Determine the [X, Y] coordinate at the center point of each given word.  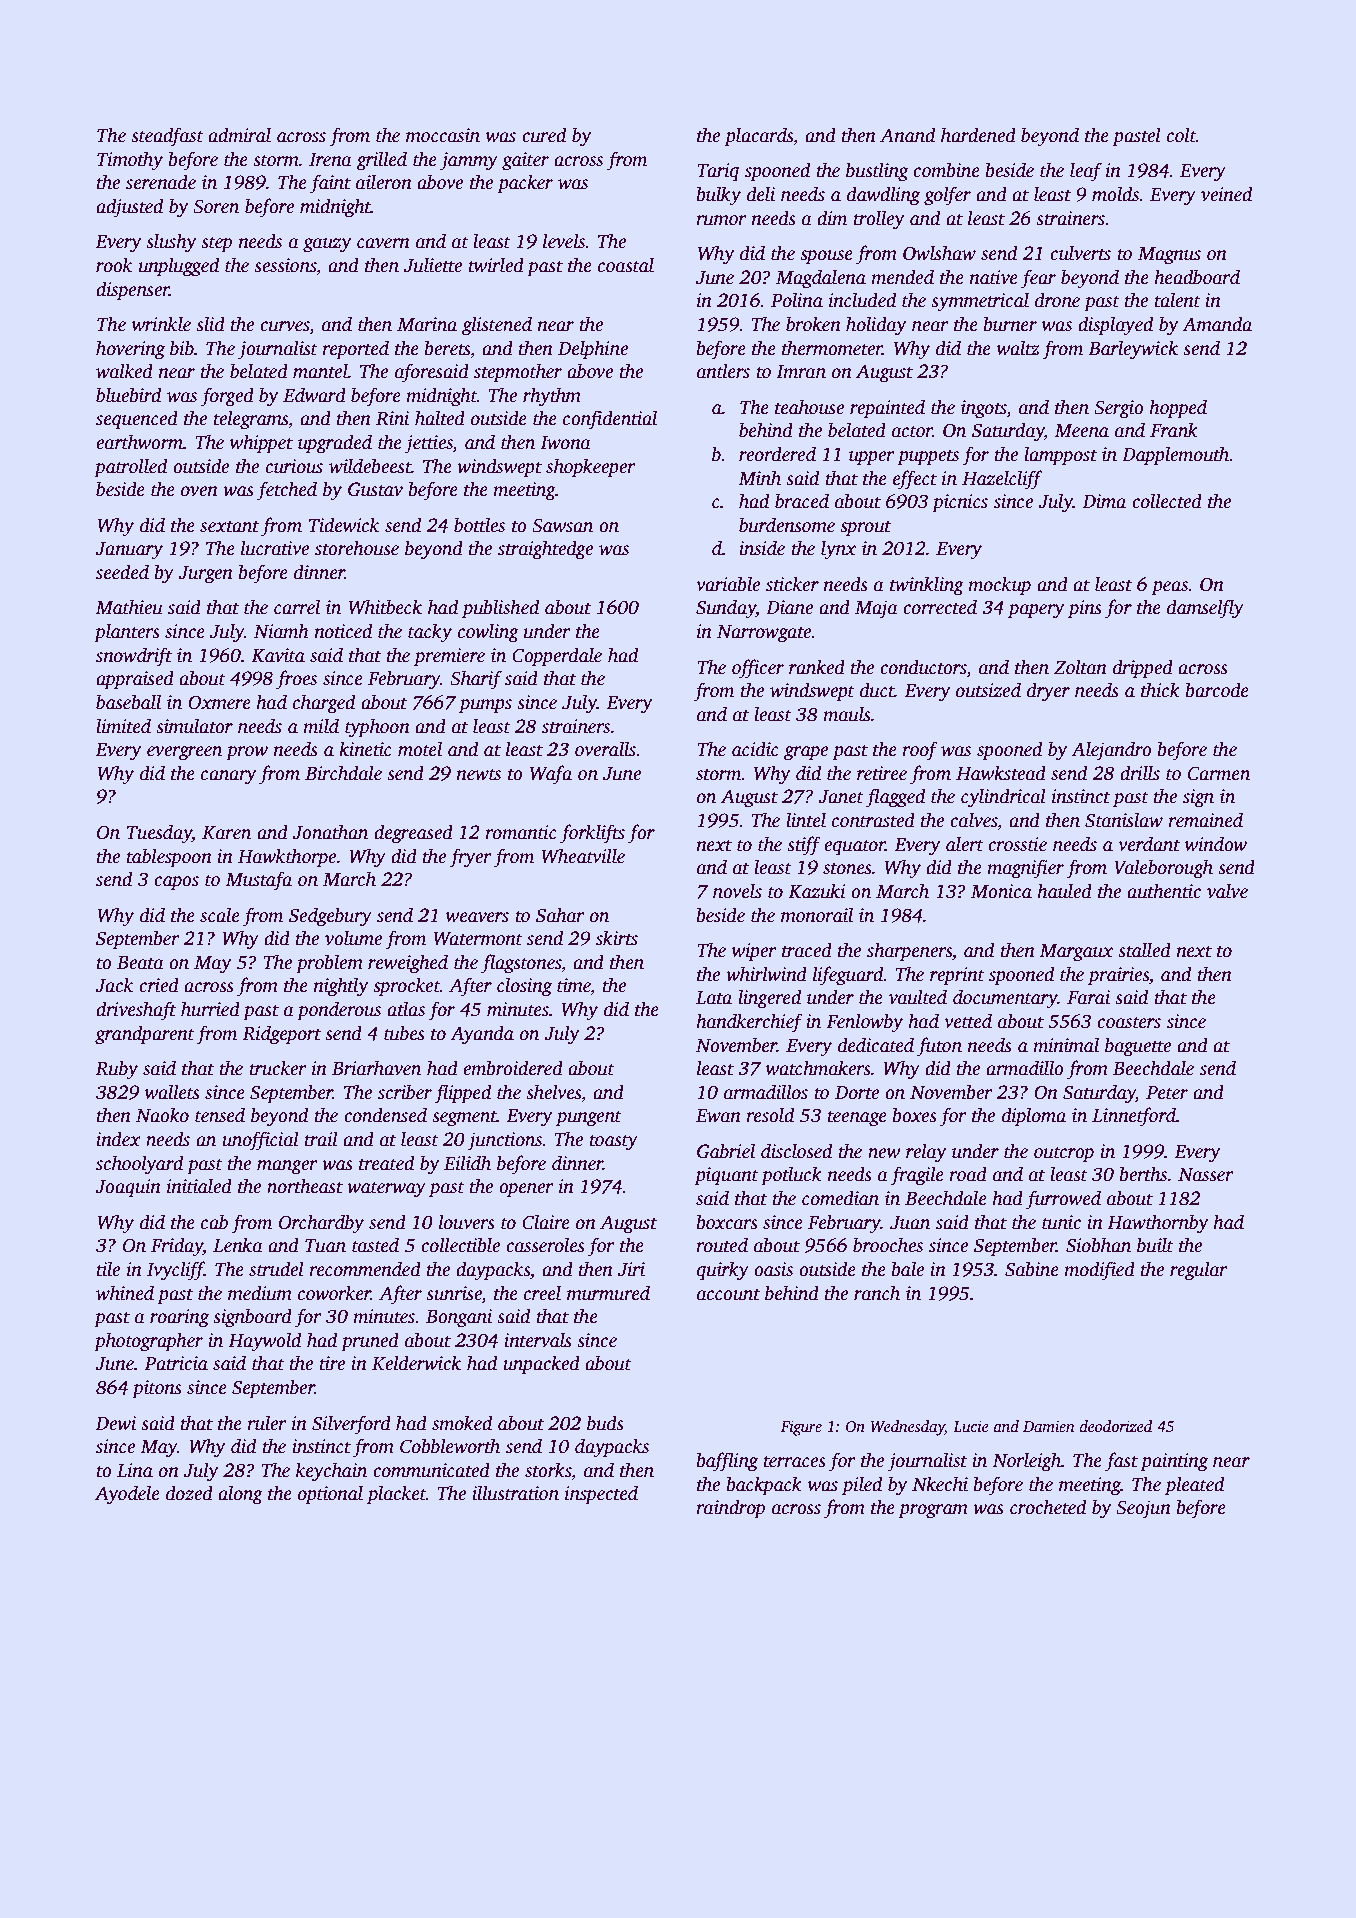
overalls [605, 749]
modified [1099, 1271]
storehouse [357, 548]
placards [758, 137]
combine [946, 170]
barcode [1217, 690]
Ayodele [127, 1495]
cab [214, 1222]
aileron [384, 182]
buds [605, 1423]
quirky [723, 1271]
